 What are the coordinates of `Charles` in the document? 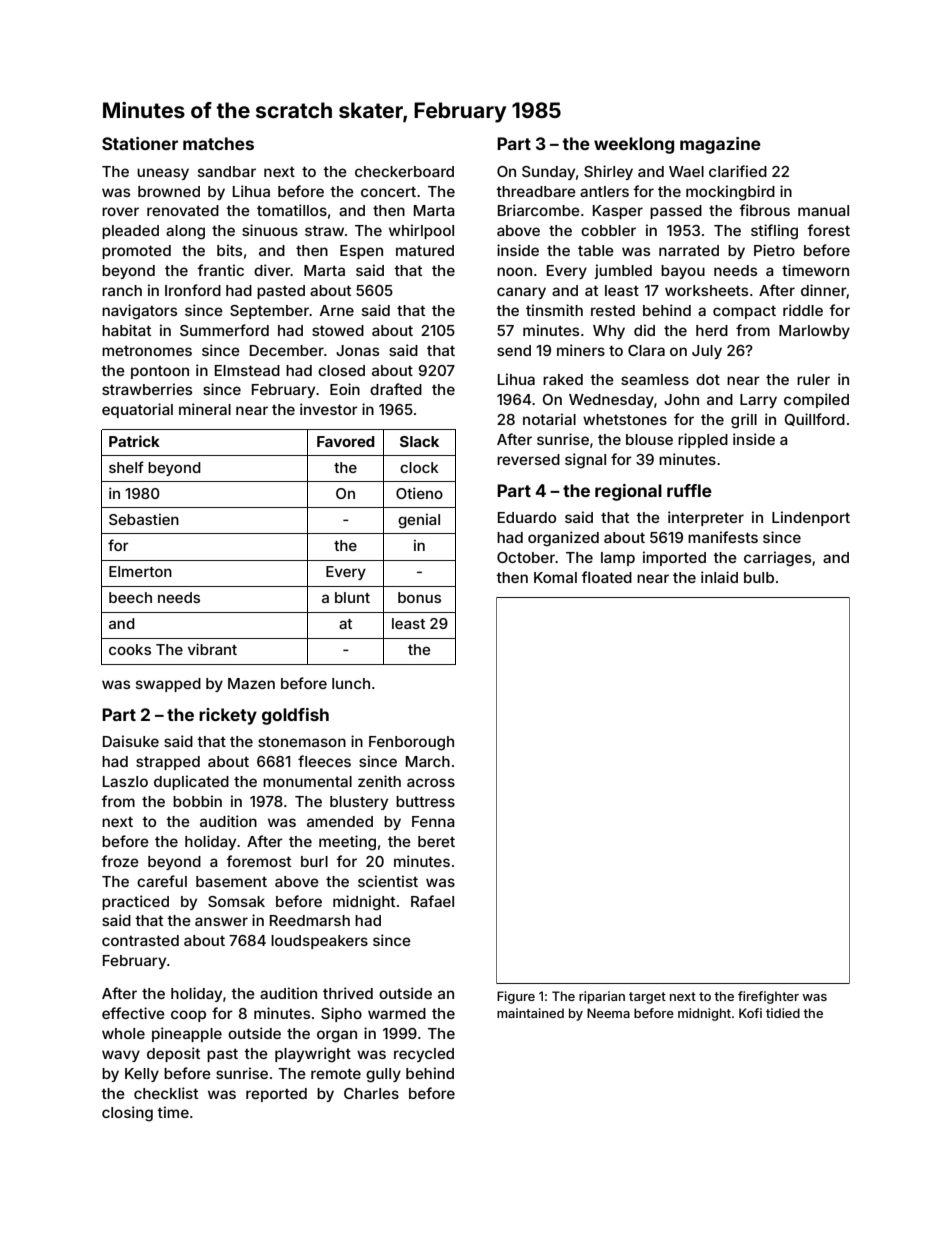 It's located at (371, 1093).
